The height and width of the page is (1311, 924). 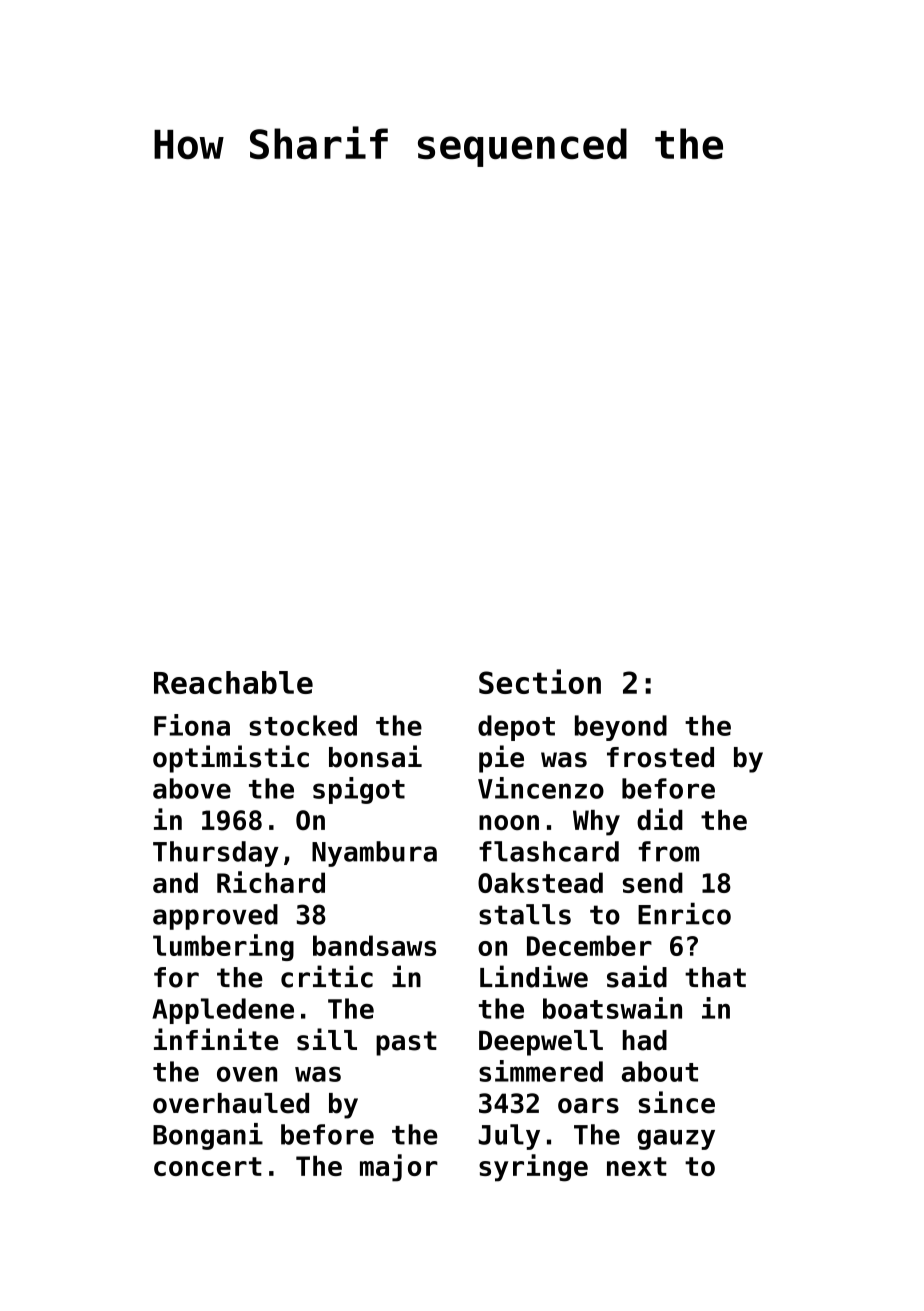 What do you see at coordinates (233, 682) in the page?
I see `Reachable` at bounding box center [233, 682].
